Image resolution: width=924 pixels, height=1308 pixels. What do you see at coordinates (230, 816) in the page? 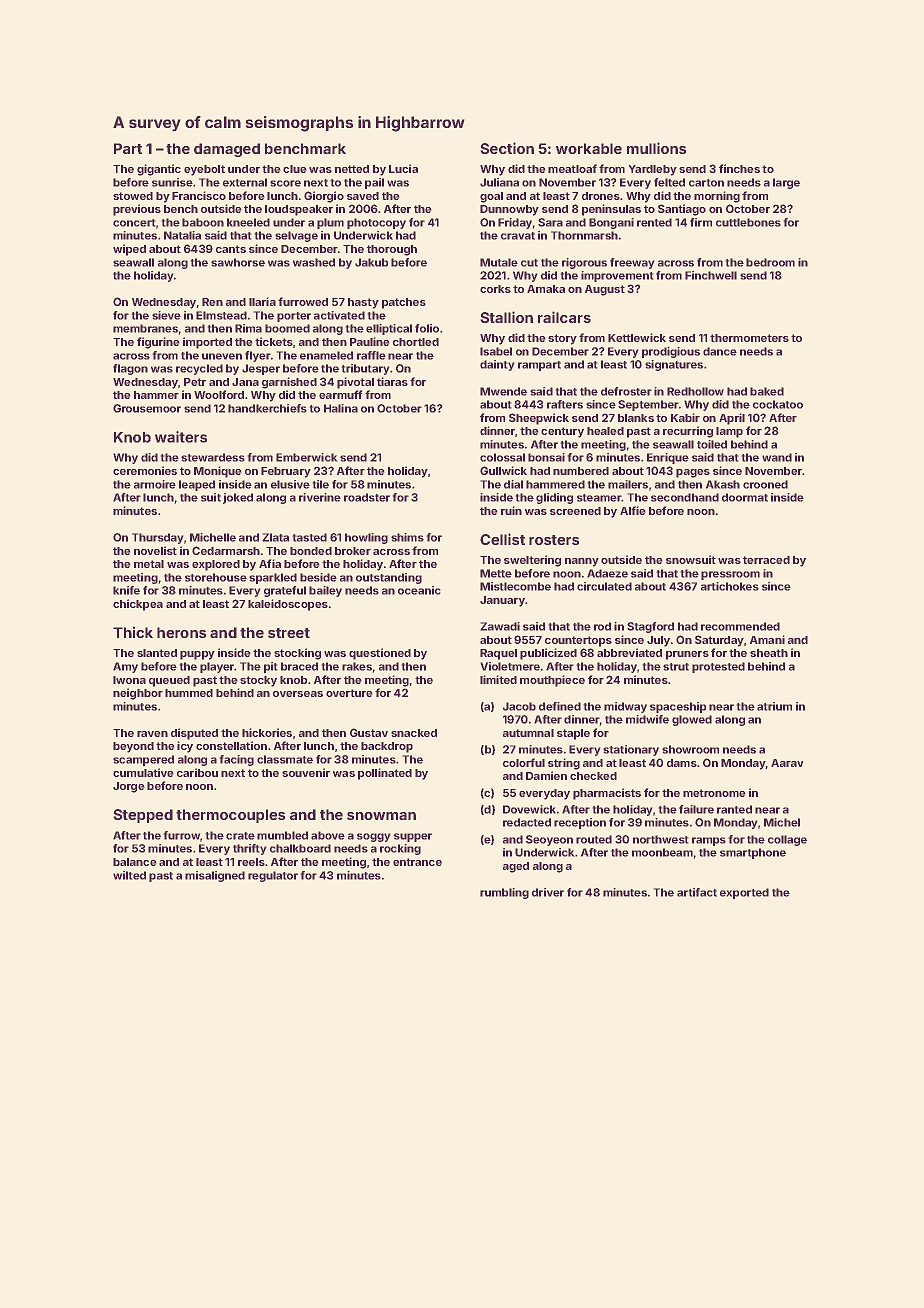
I see `thermocouples` at bounding box center [230, 816].
